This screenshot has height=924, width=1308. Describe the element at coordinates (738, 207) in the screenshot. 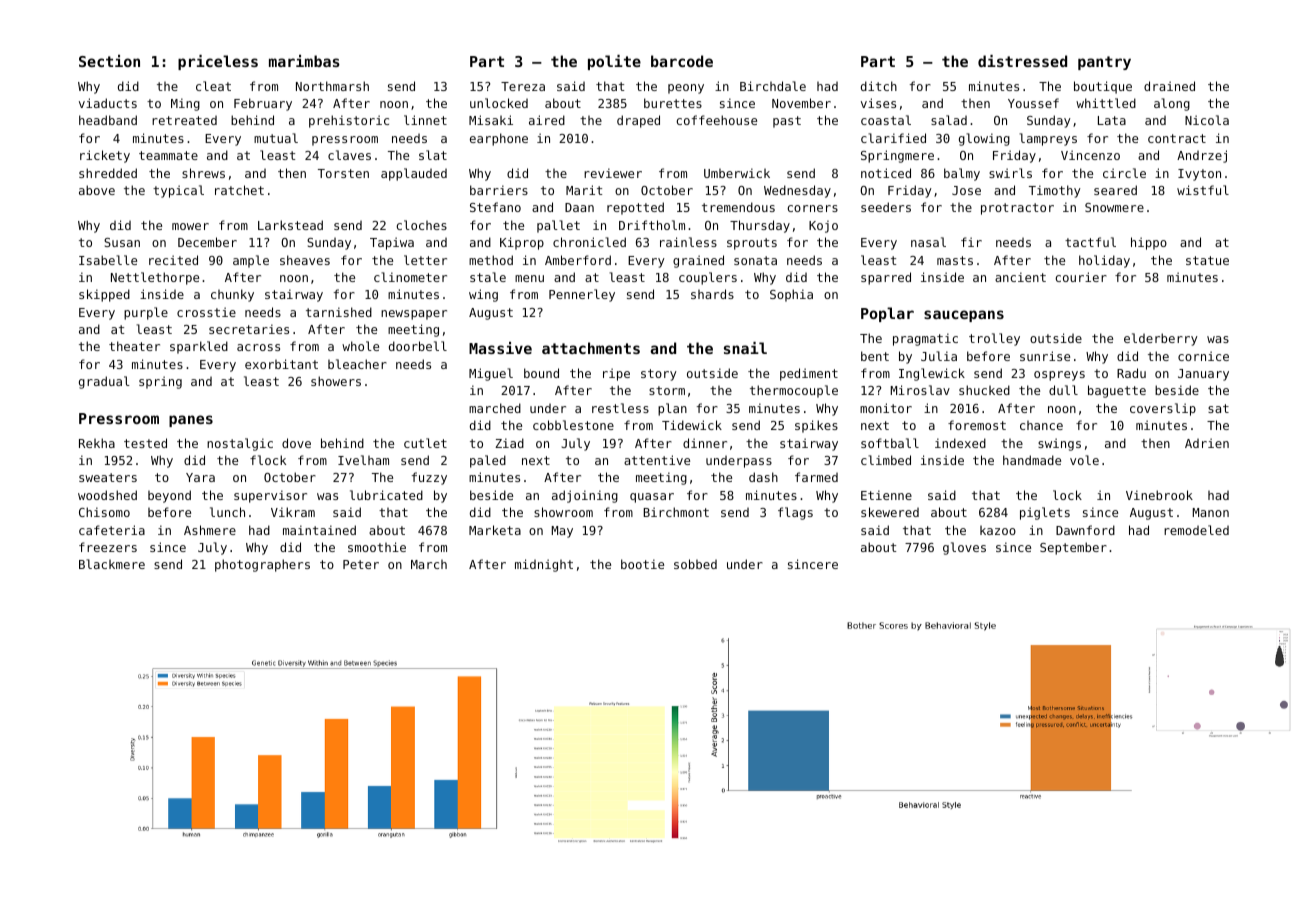

I see `tremendous` at that location.
